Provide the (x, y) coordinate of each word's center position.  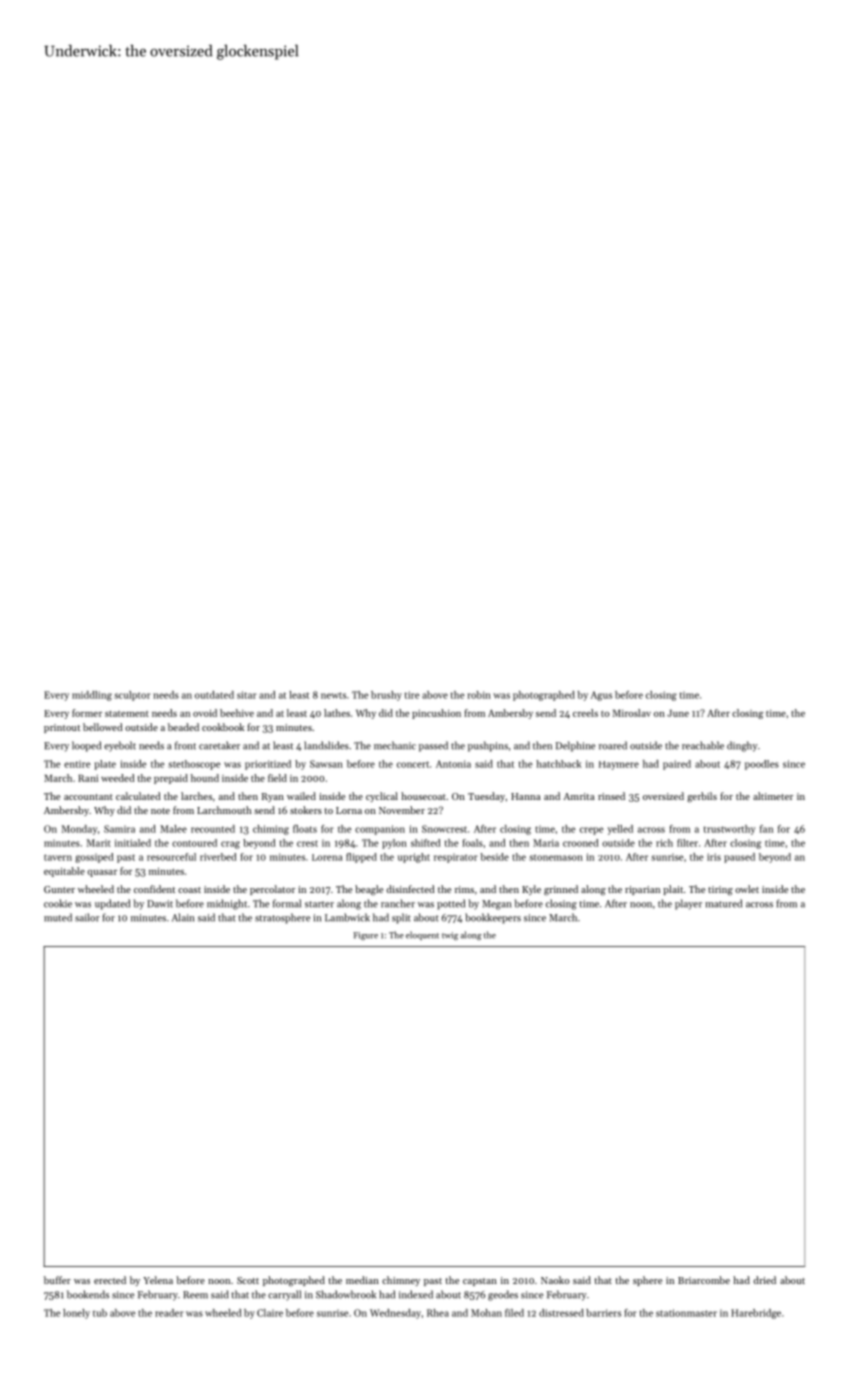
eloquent (422, 935)
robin (479, 695)
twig (450, 936)
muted (58, 917)
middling (92, 696)
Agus (601, 696)
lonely (76, 1314)
